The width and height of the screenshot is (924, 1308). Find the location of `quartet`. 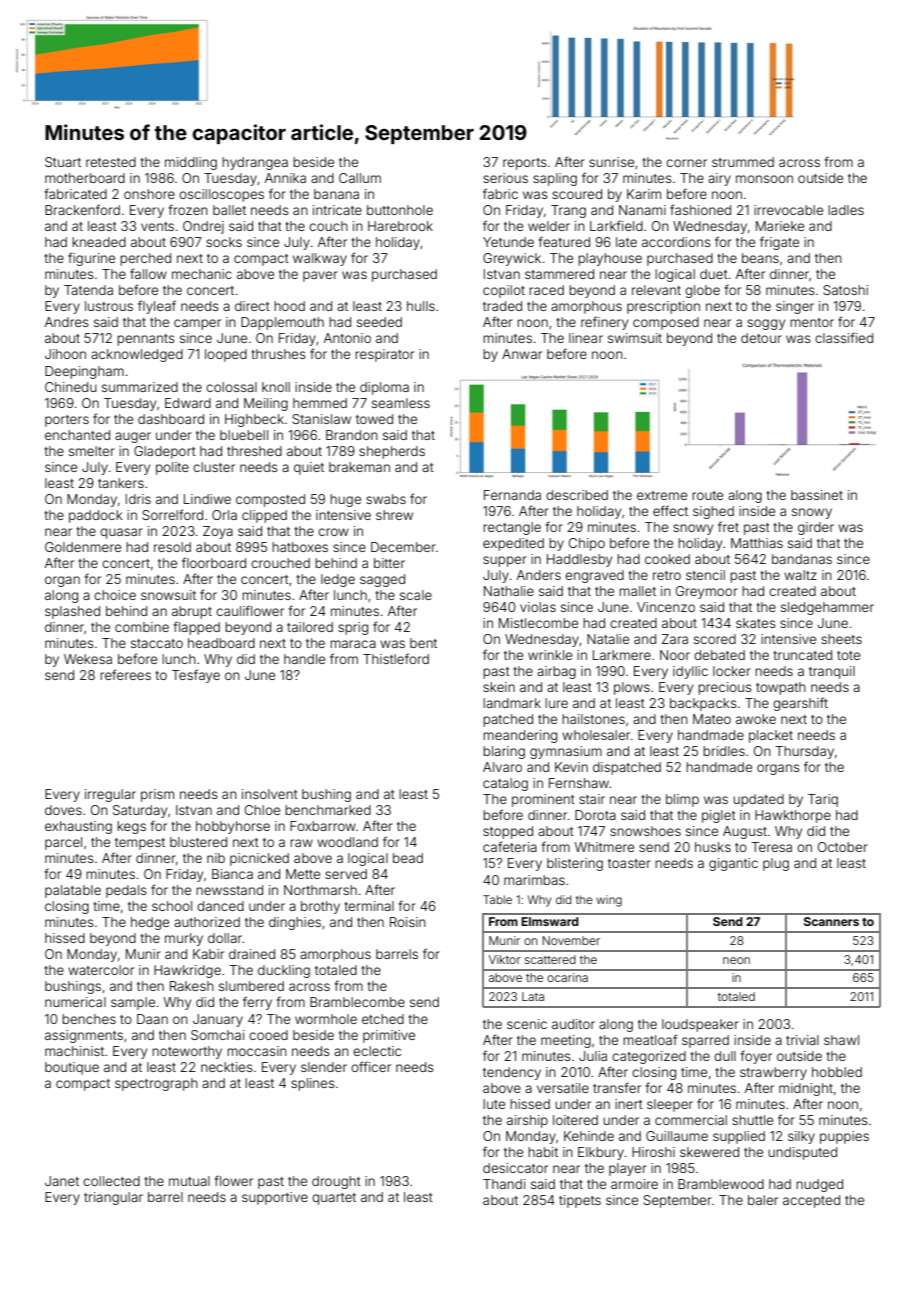

quartet is located at coordinates (334, 1199).
